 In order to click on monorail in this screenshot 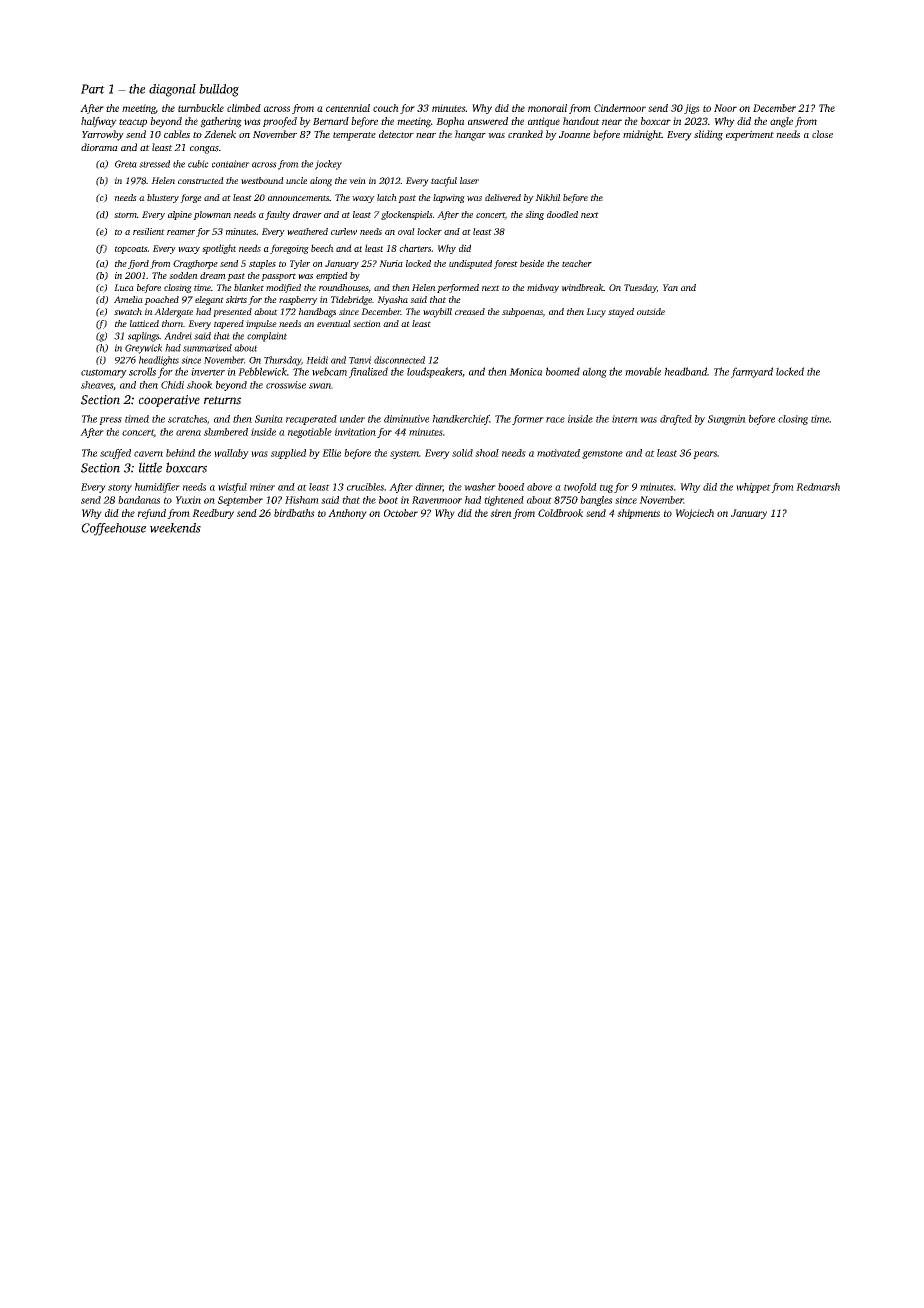, I will do `click(547, 108)`.
